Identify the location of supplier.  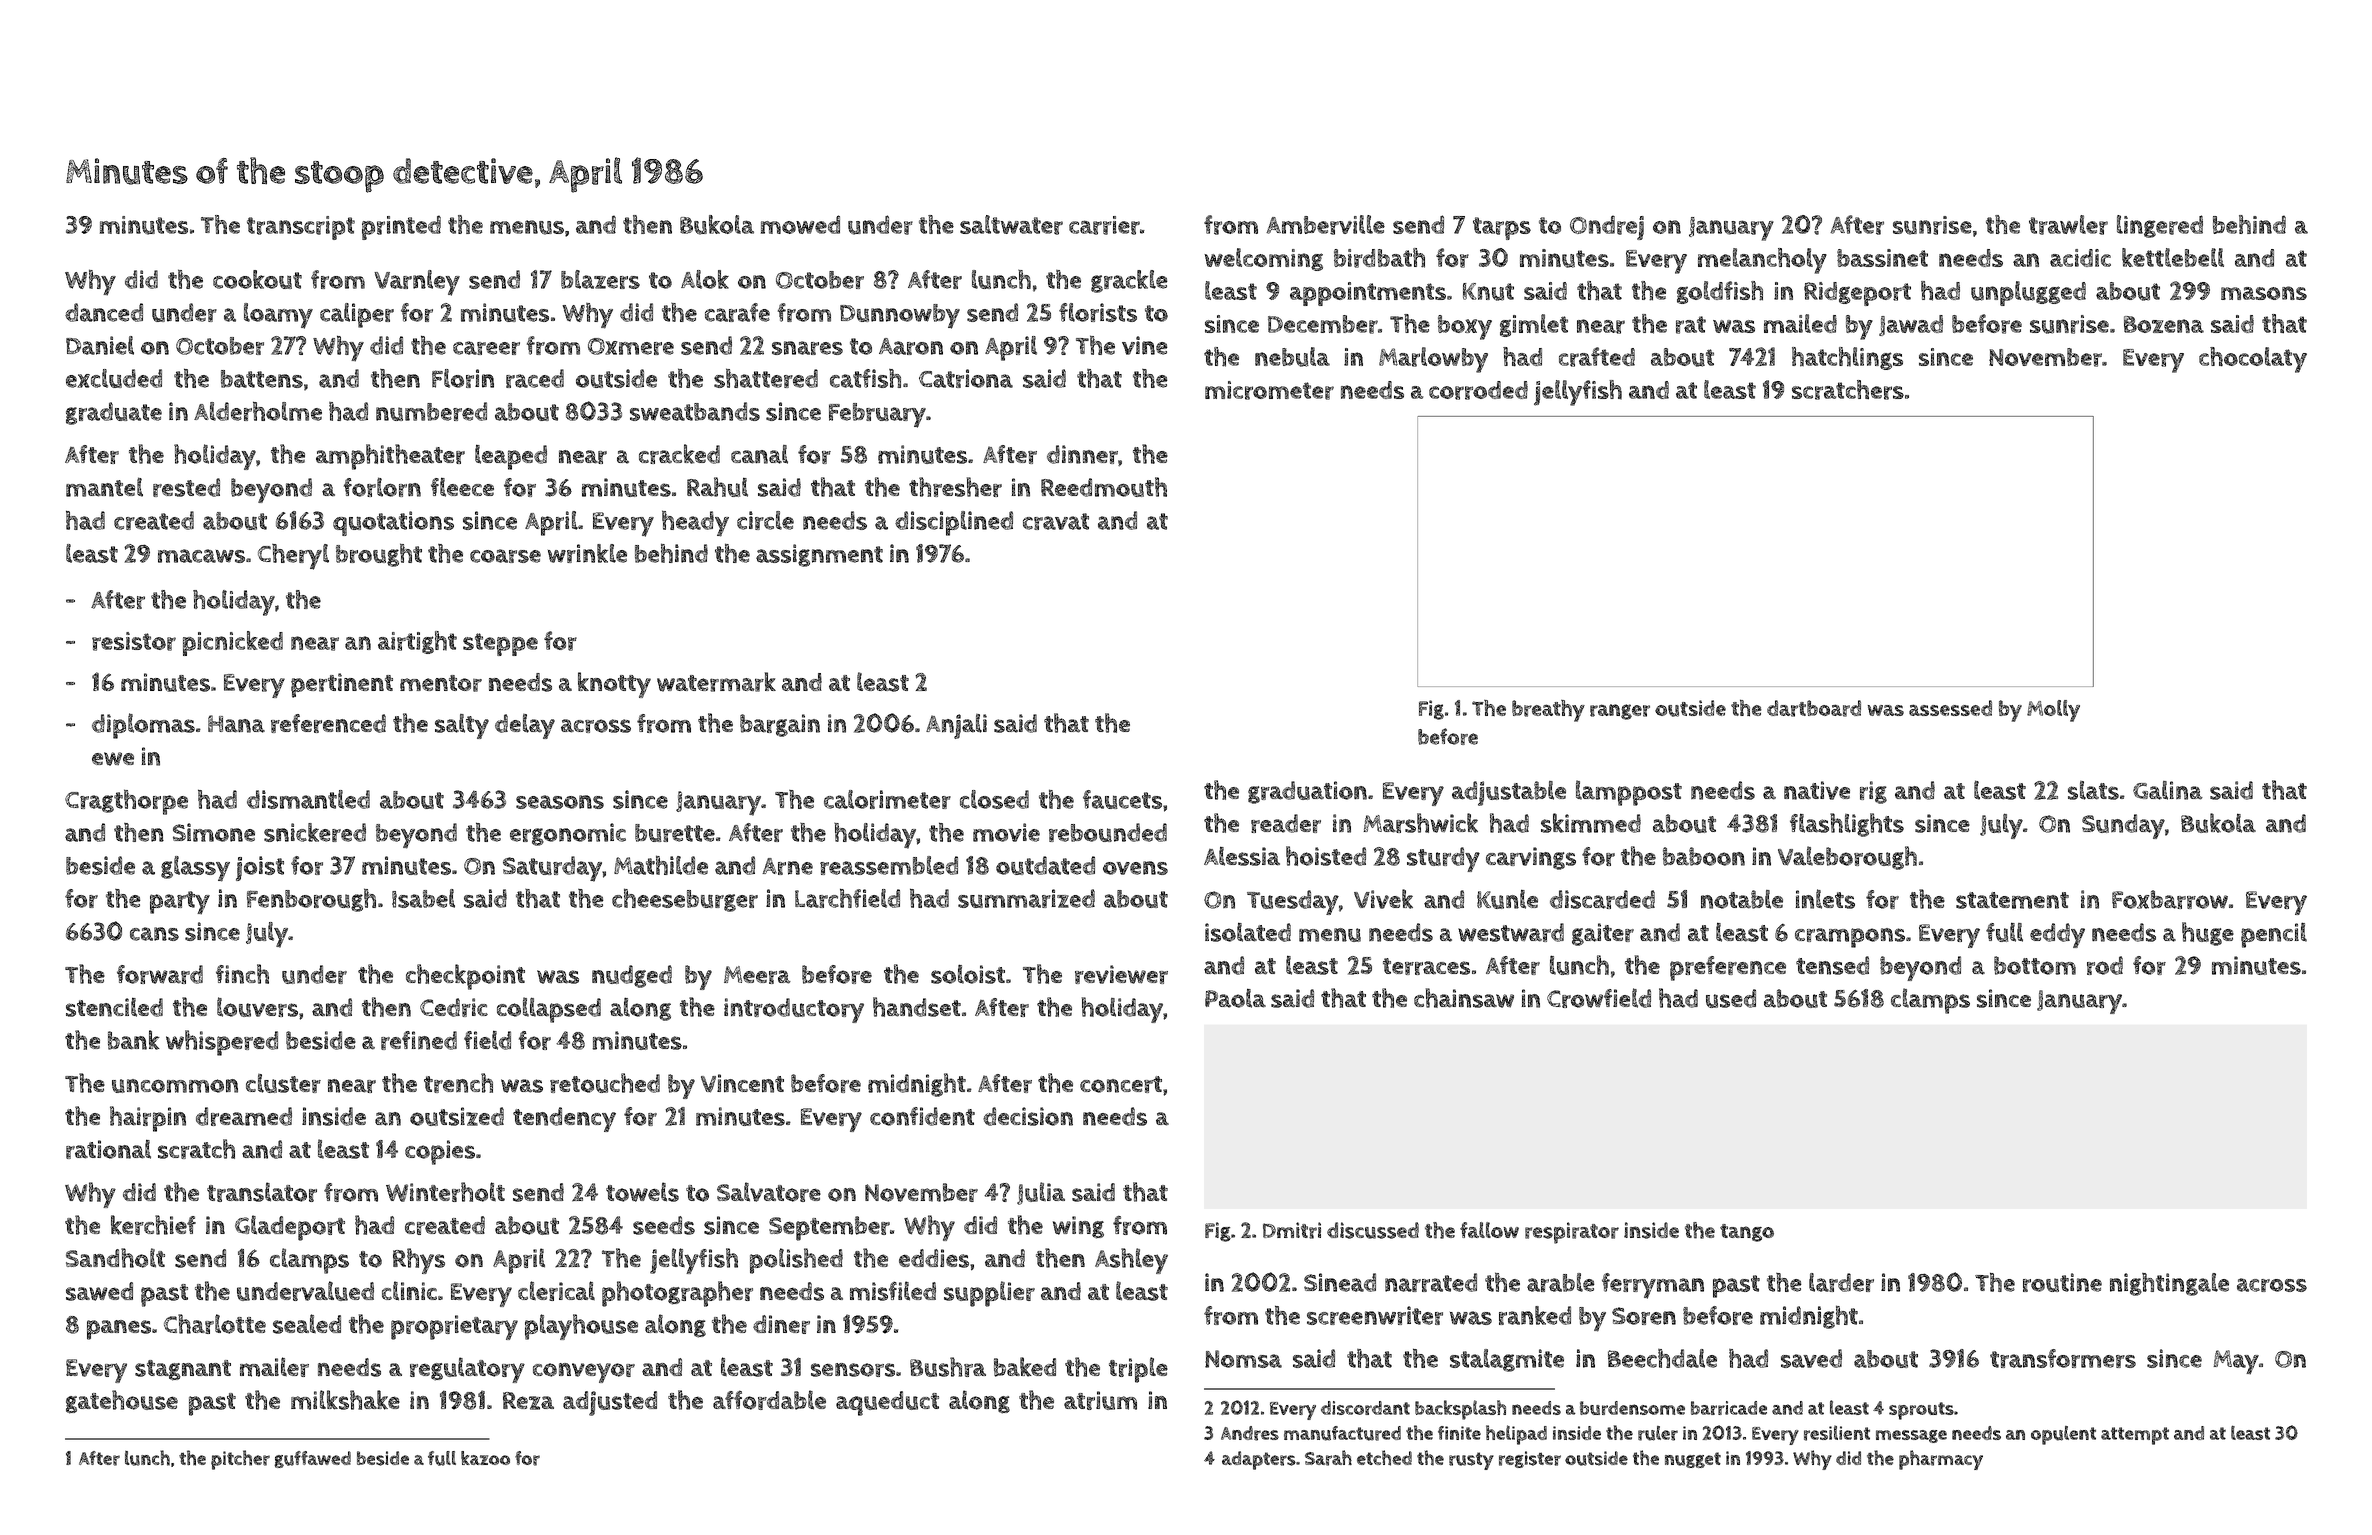
(989, 1294).
